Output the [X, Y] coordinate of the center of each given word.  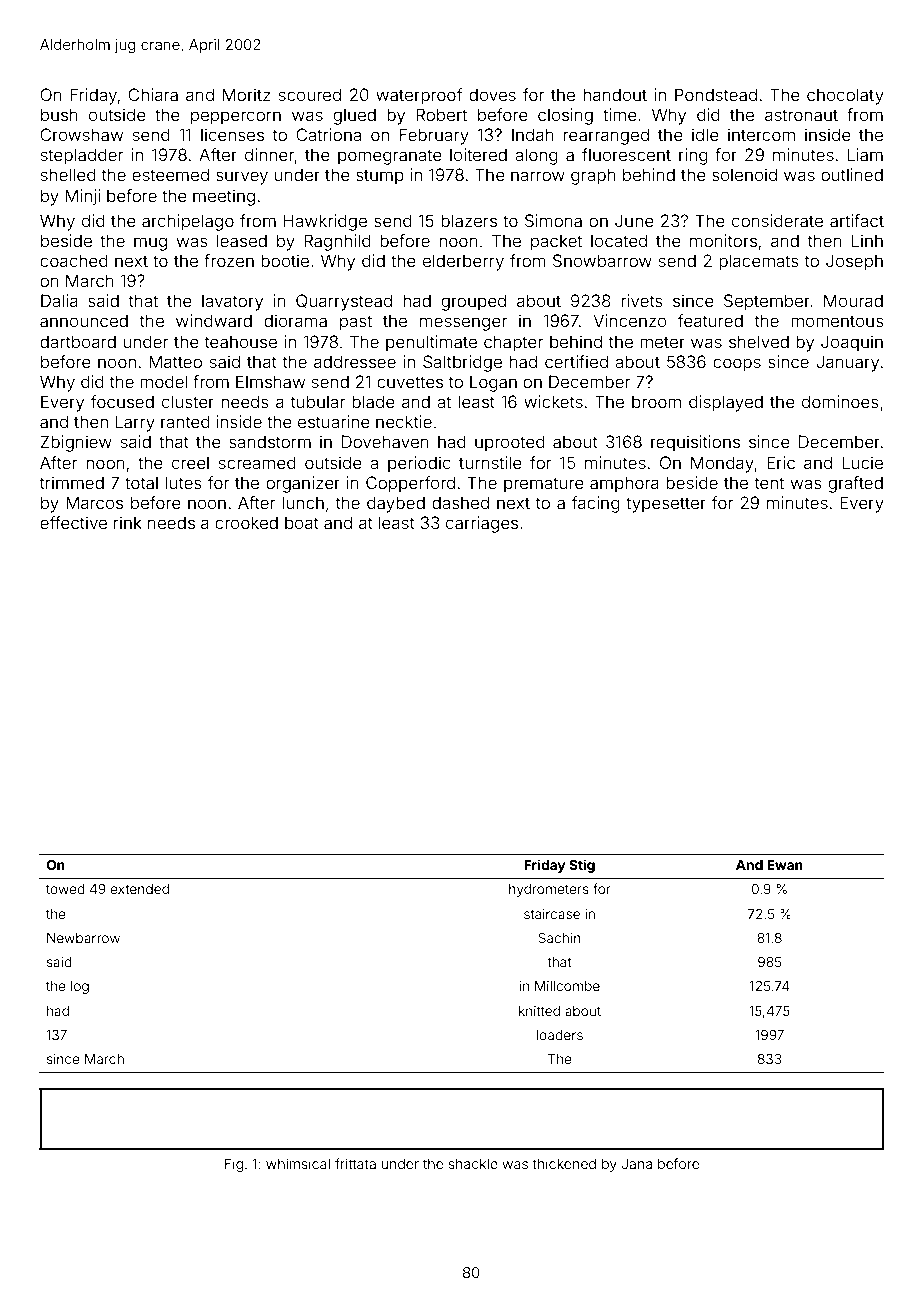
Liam [865, 154]
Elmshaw [270, 381]
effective [73, 522]
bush [59, 114]
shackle [473, 1164]
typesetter [666, 505]
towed [65, 889]
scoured [310, 94]
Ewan [785, 865]
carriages [482, 524]
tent [769, 483]
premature [544, 485]
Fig [234, 1165]
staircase [552, 914]
